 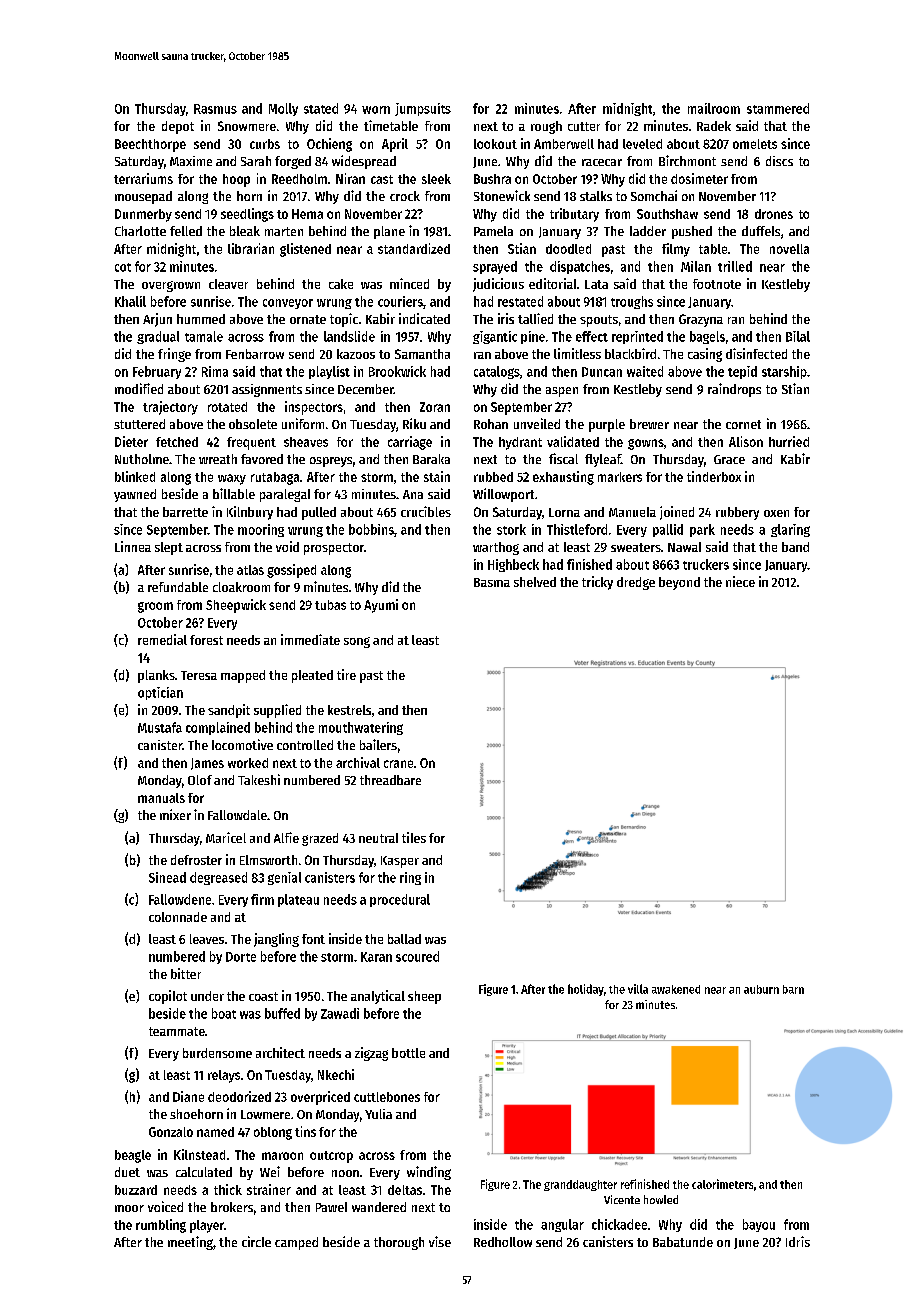 What do you see at coordinates (160, 727) in the screenshot?
I see `Mustafa` at bounding box center [160, 727].
